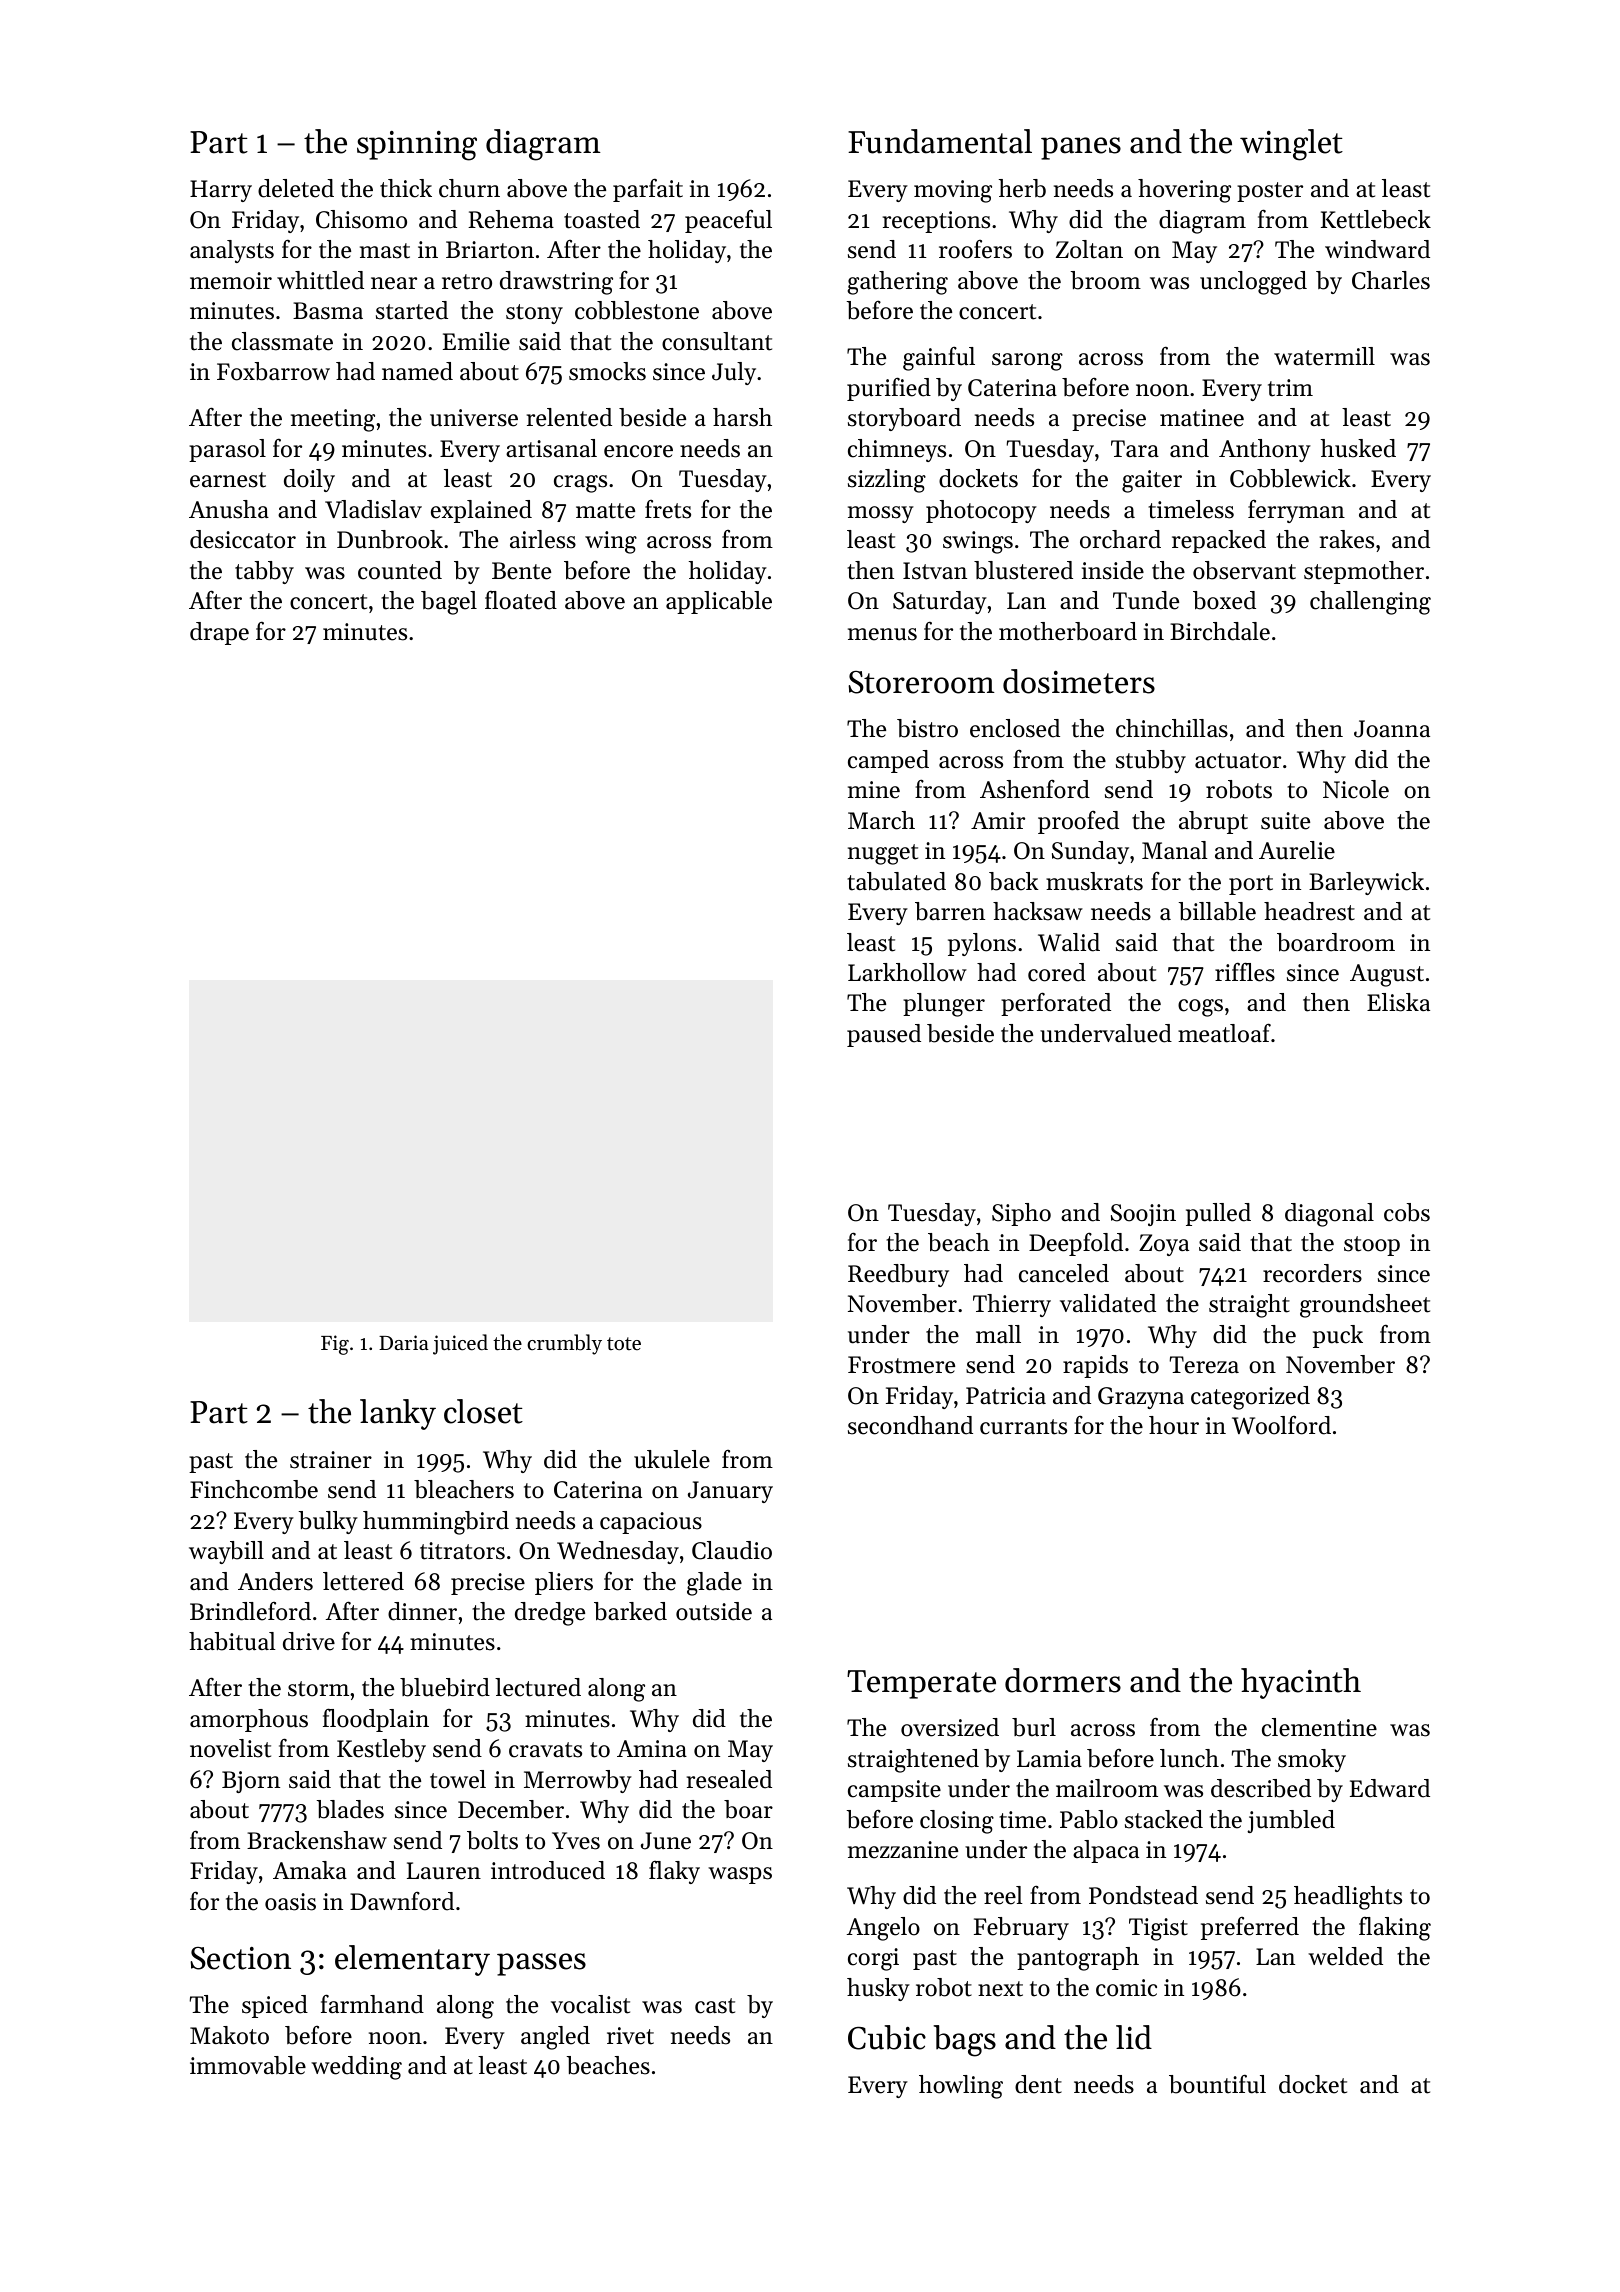 Image resolution: width=1620 pixels, height=2292 pixels. Describe the element at coordinates (248, 2065) in the screenshot. I see `immovable` at that location.
